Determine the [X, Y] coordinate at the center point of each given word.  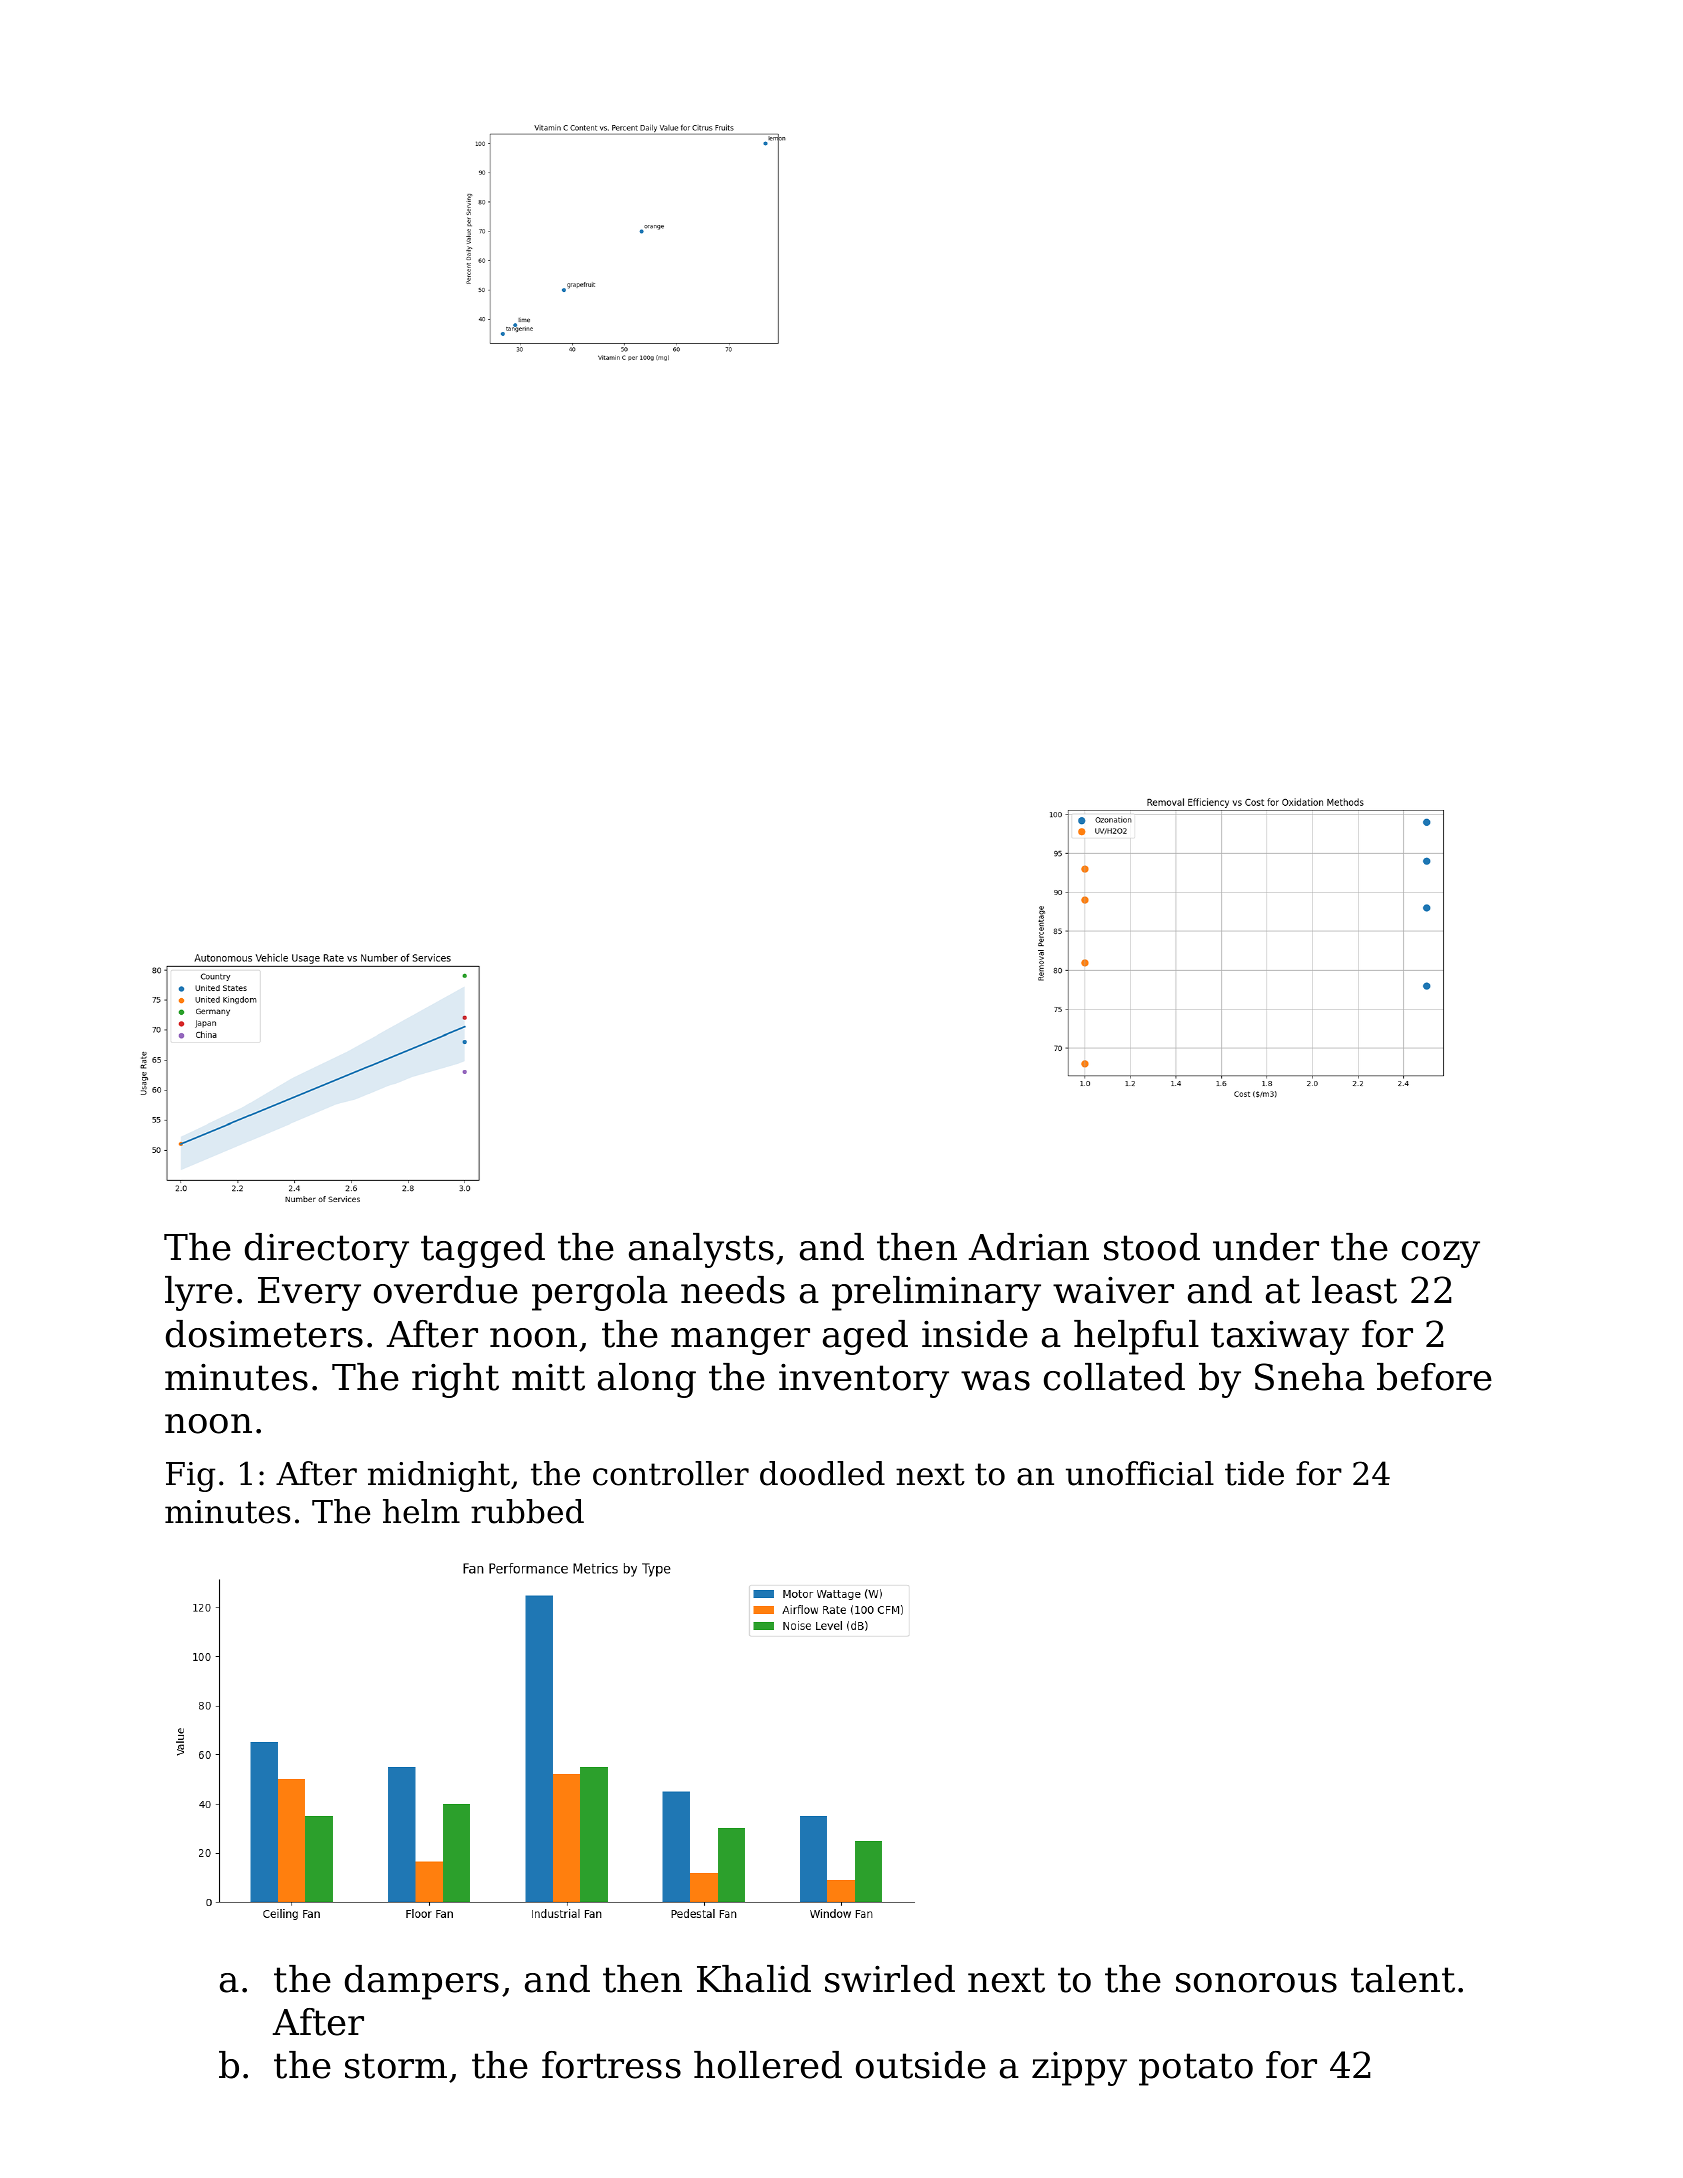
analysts [701, 1250]
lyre [199, 1293]
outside [921, 2065]
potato [1196, 2069]
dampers [422, 1982]
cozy [1441, 1254]
